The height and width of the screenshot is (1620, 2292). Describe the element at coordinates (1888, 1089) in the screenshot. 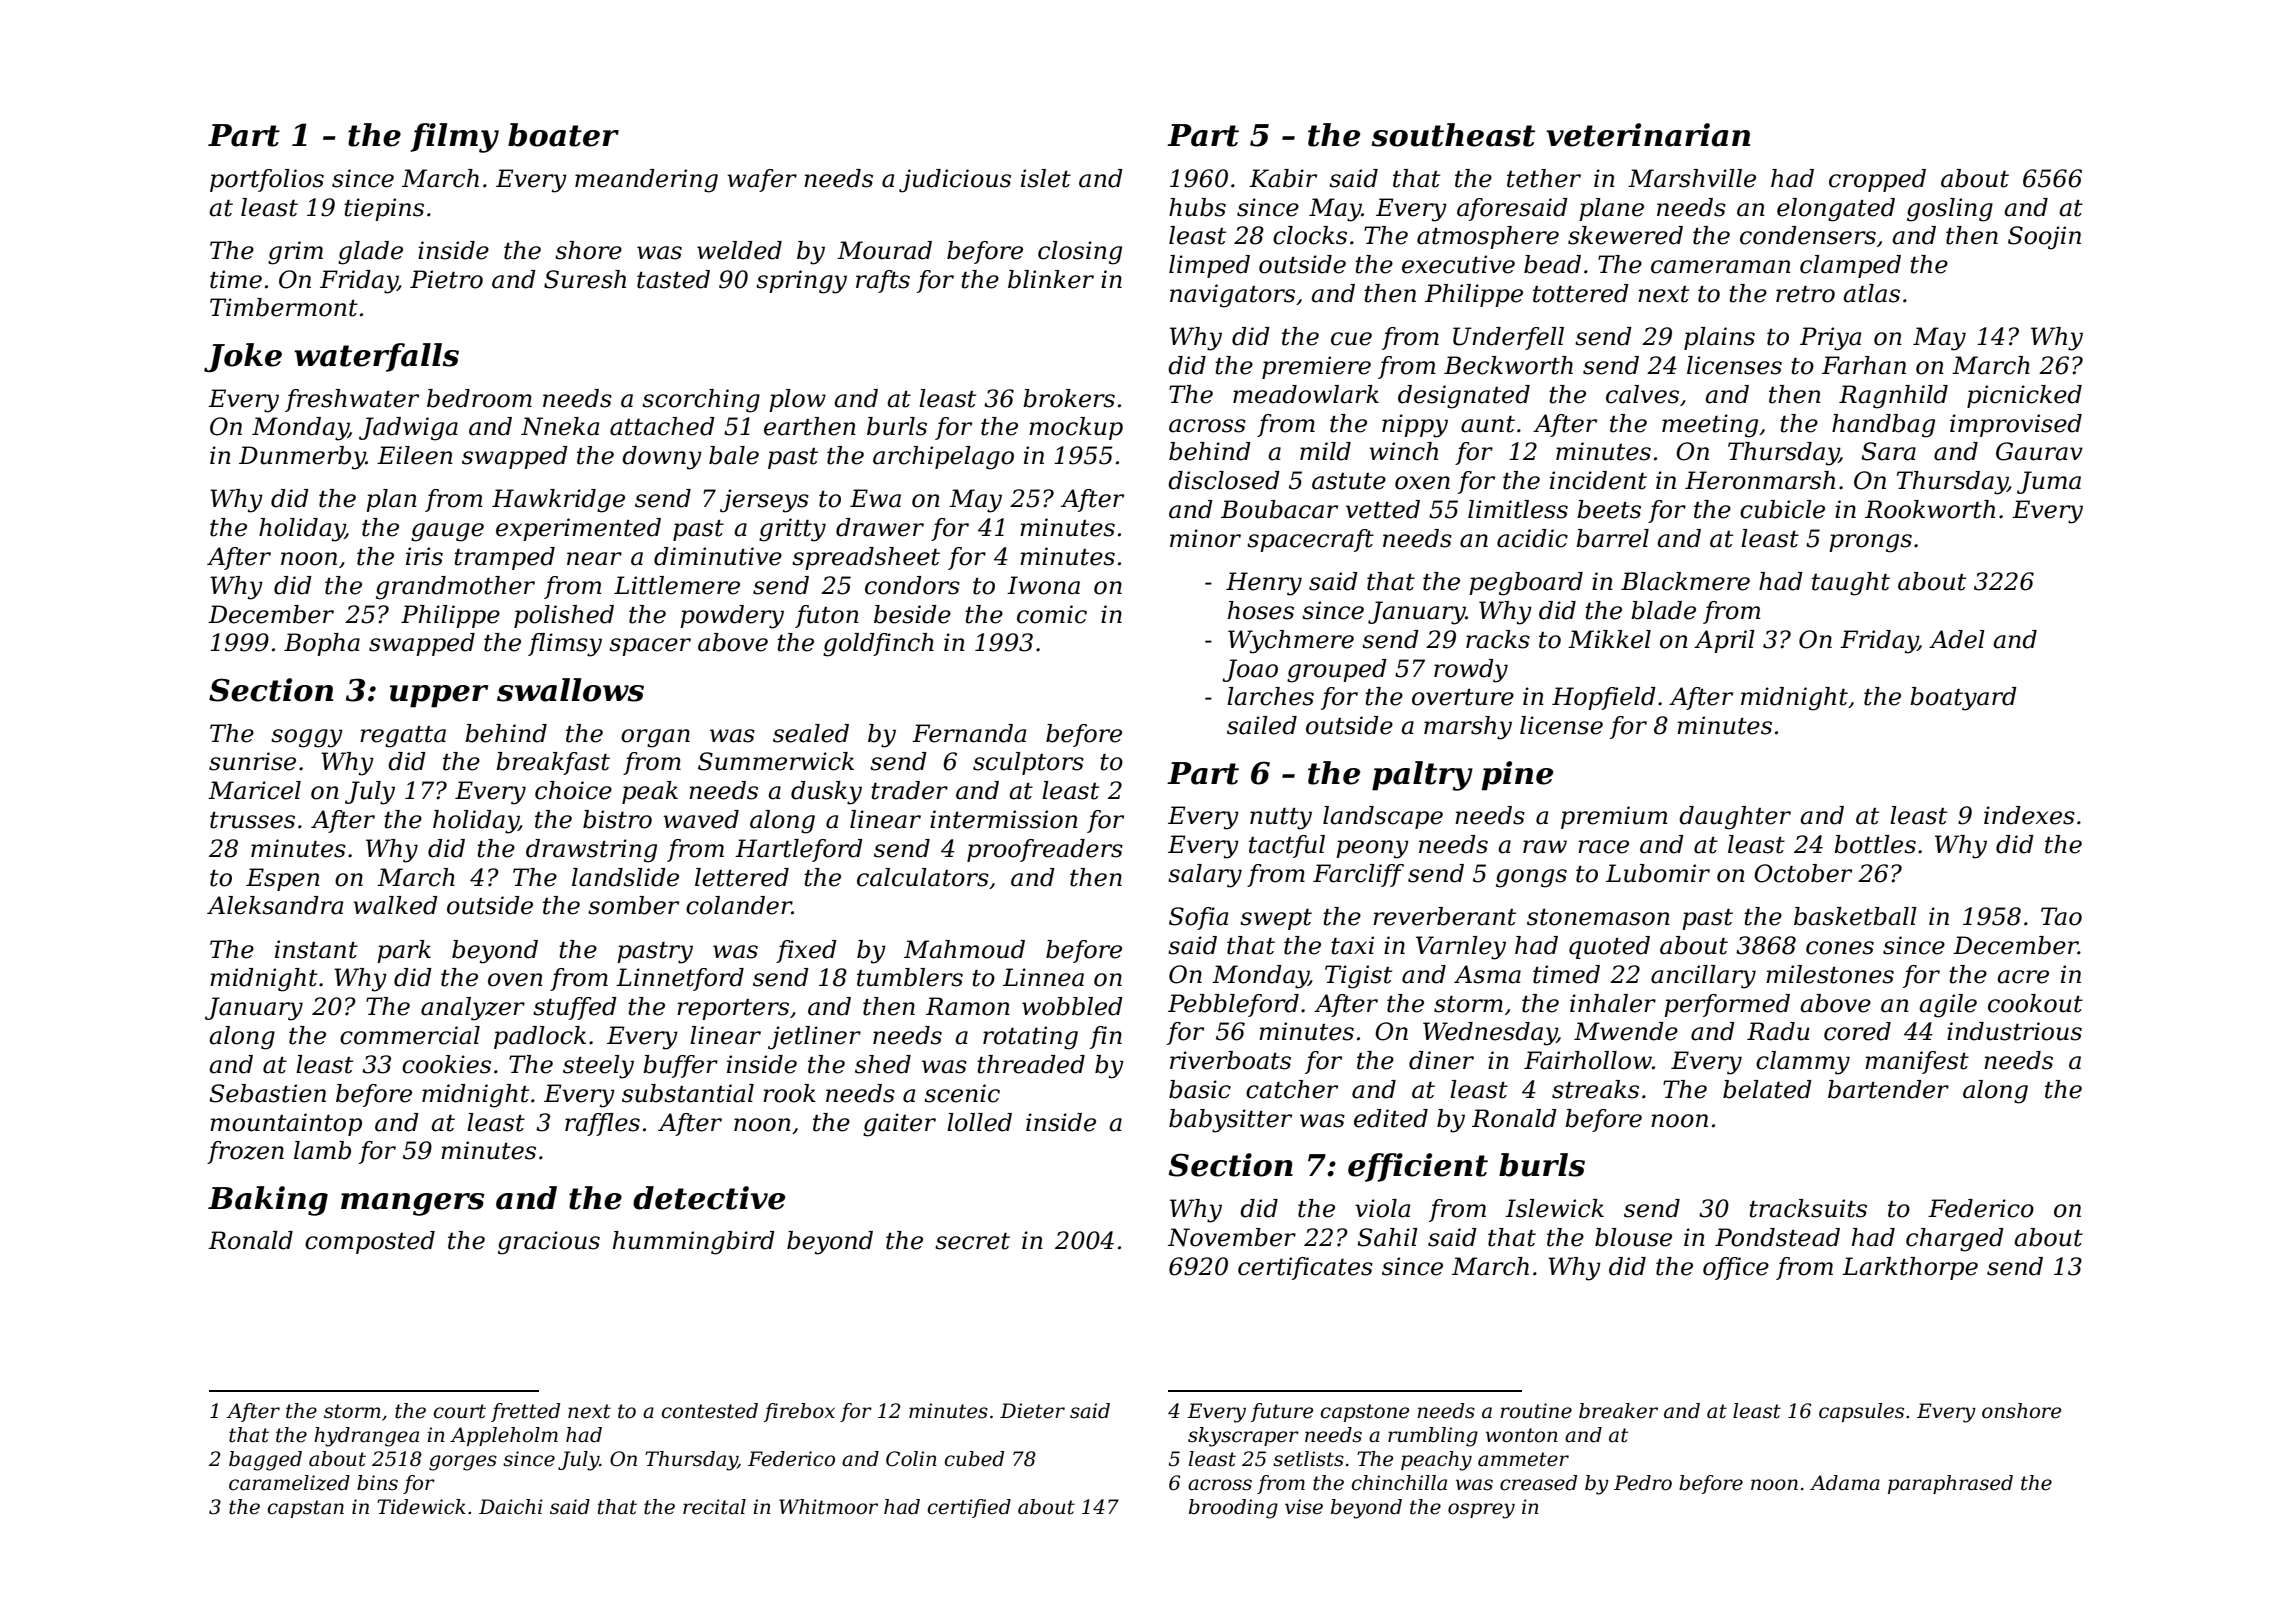

I see `bartender` at that location.
